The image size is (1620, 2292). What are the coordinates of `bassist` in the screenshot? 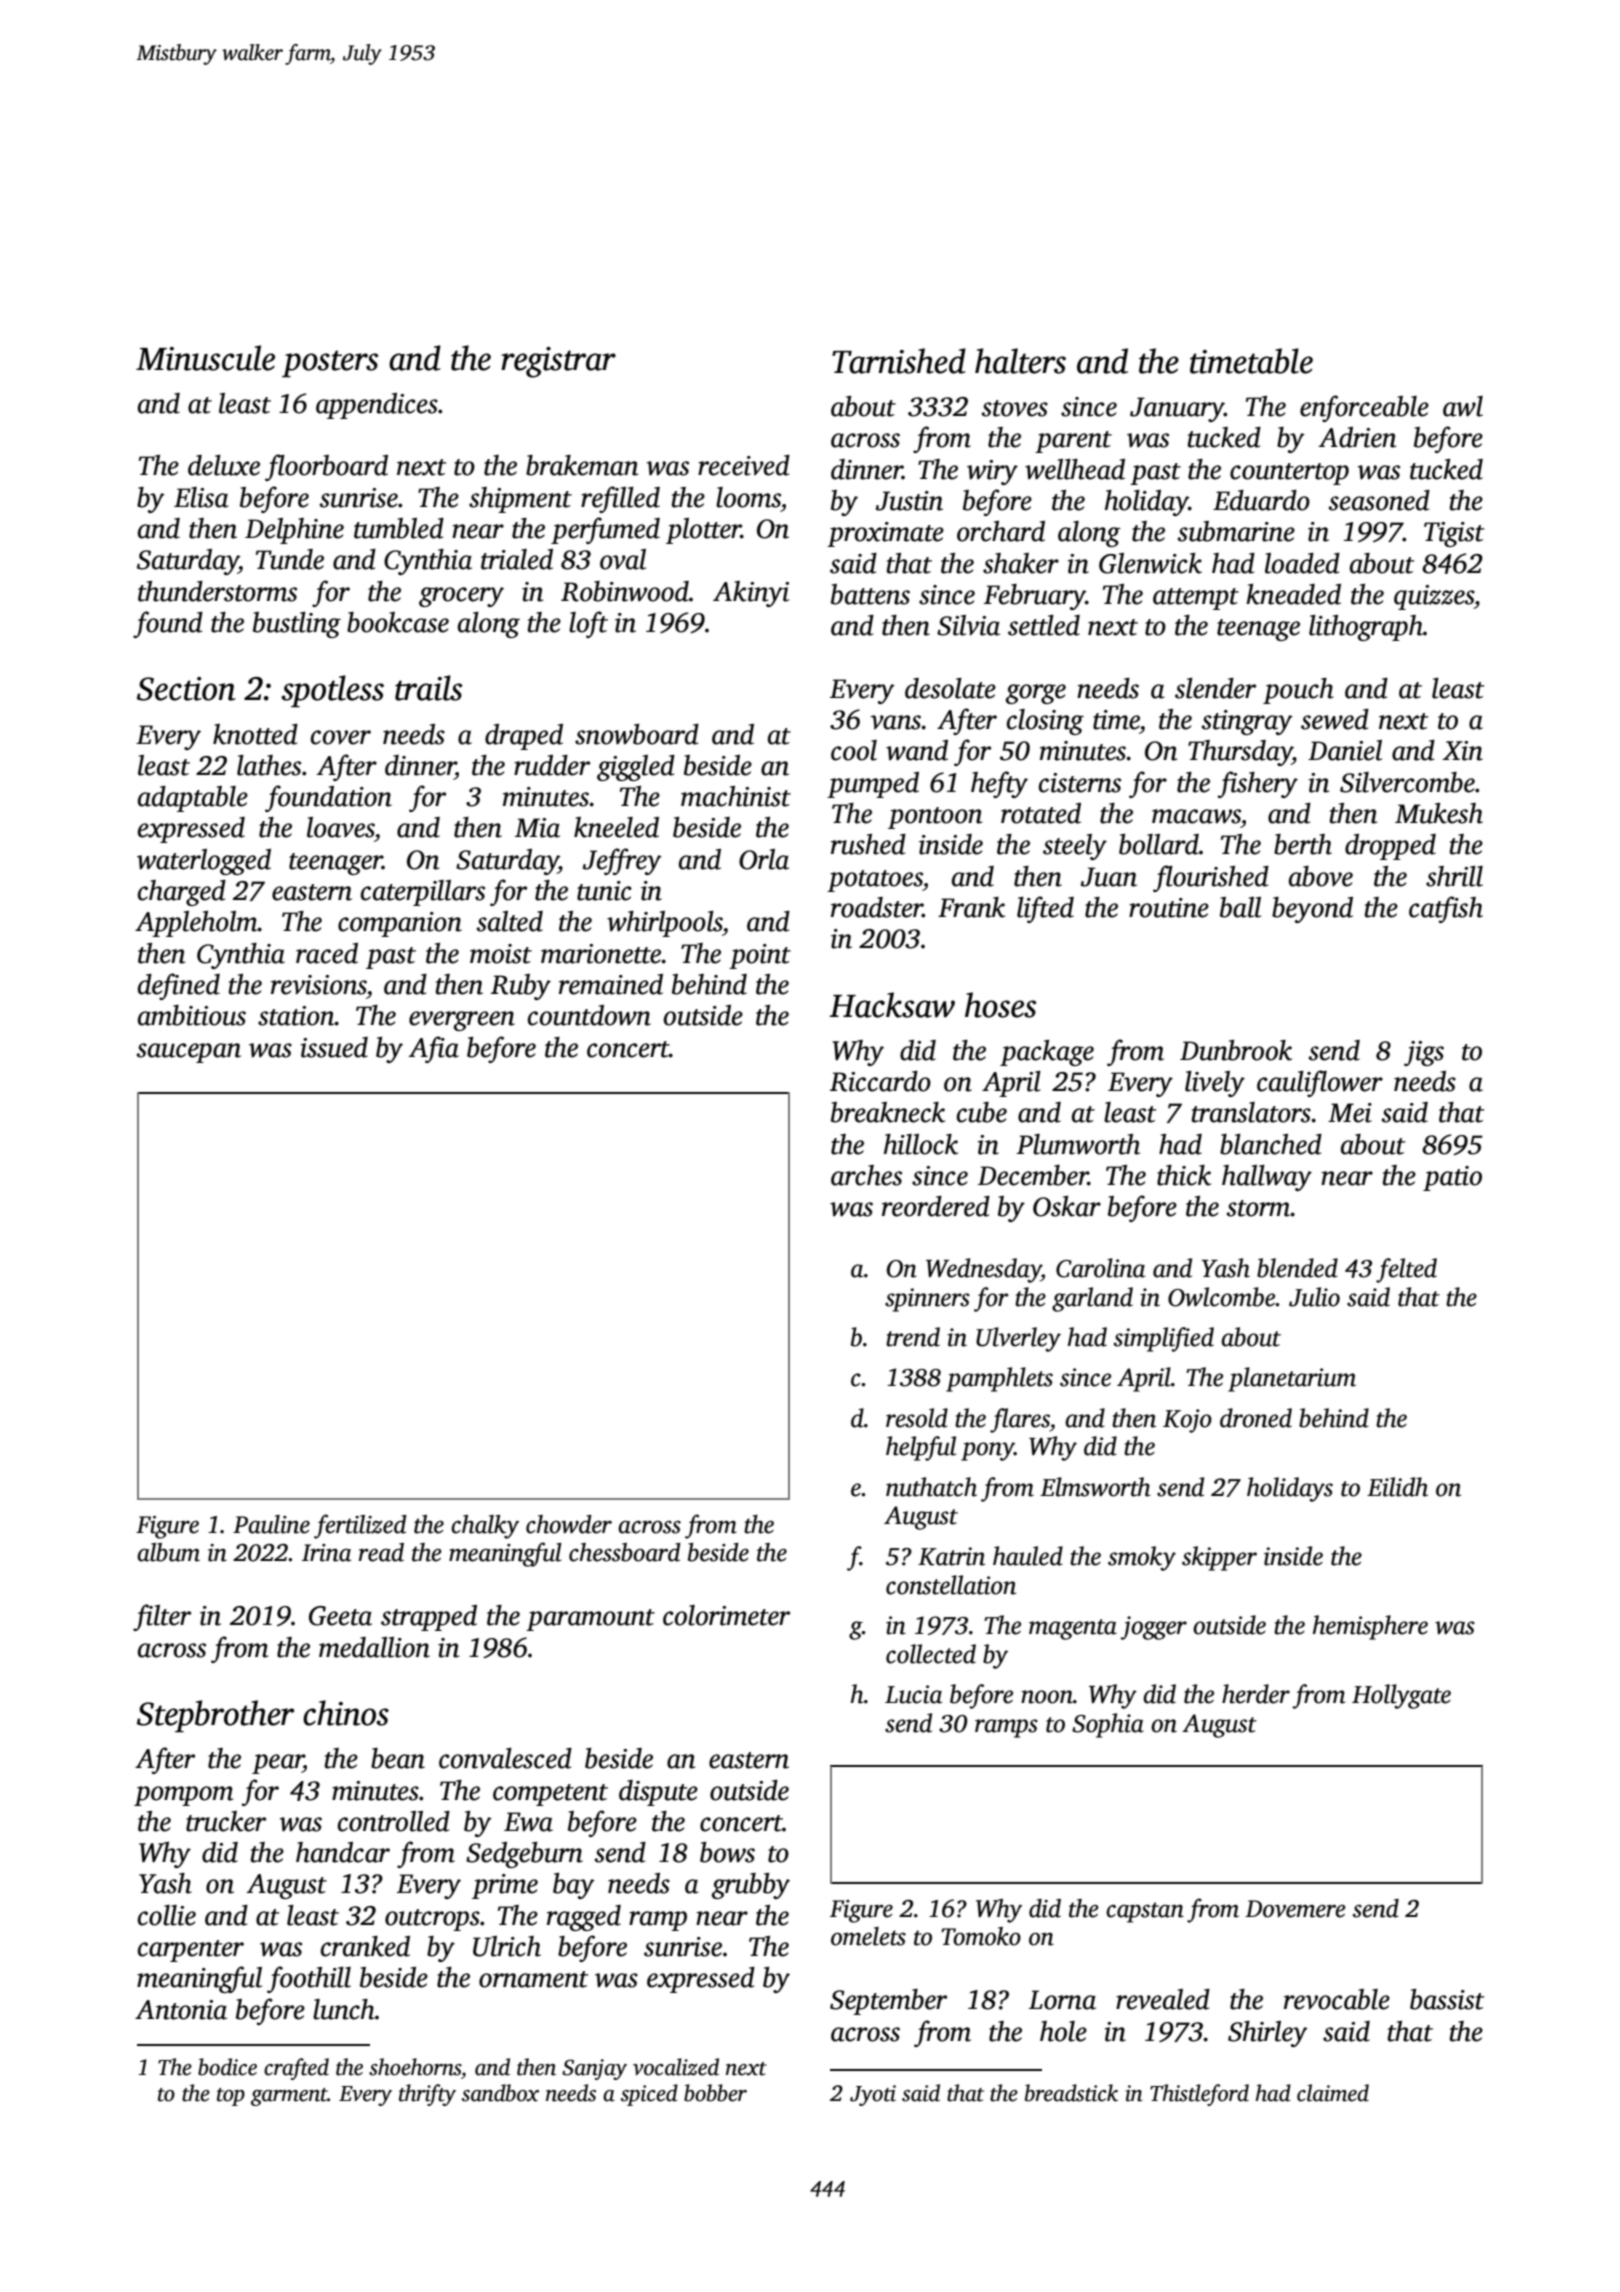 It's located at (1447, 1999).
